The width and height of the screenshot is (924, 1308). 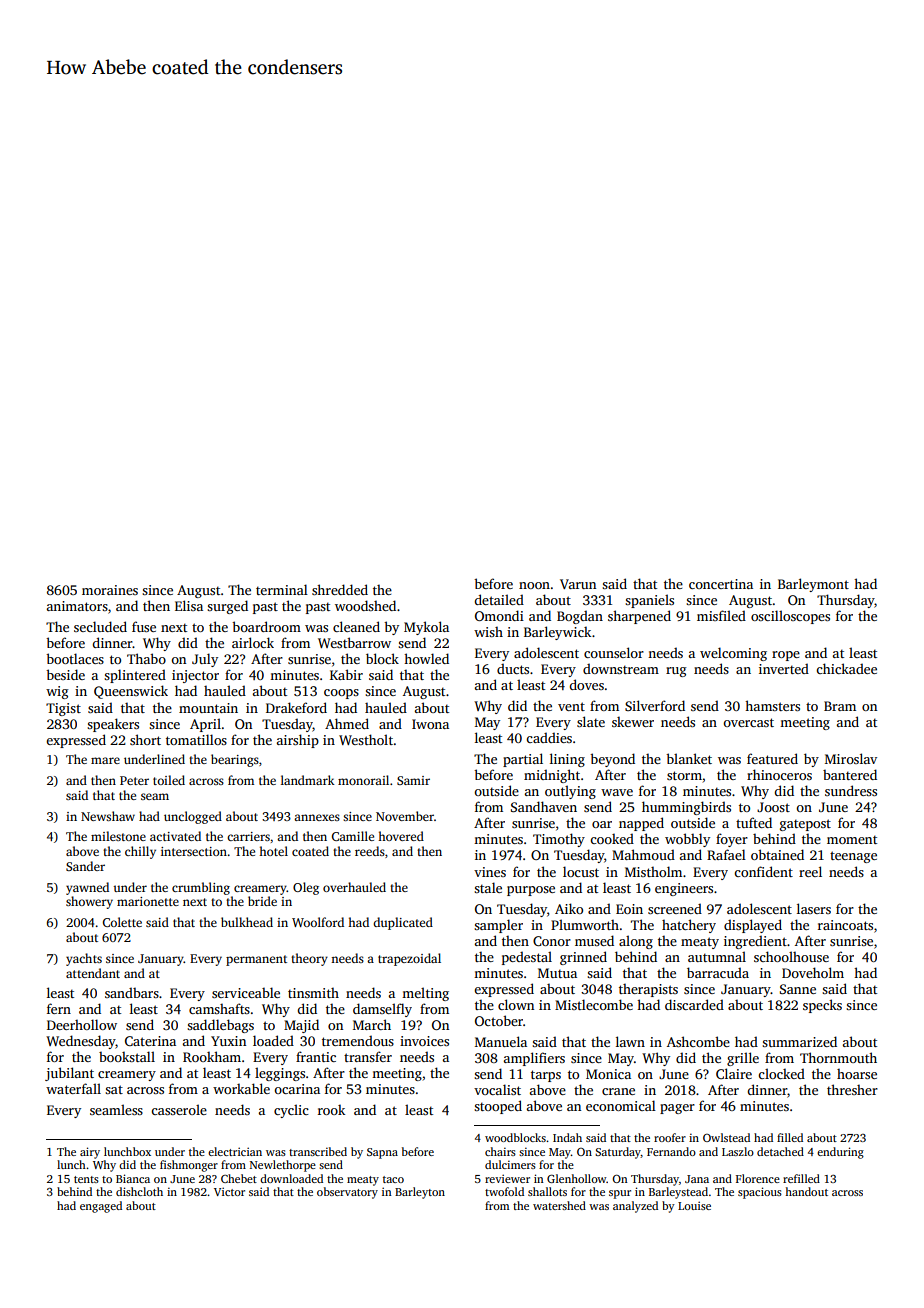 I want to click on skewer, so click(x=633, y=721).
